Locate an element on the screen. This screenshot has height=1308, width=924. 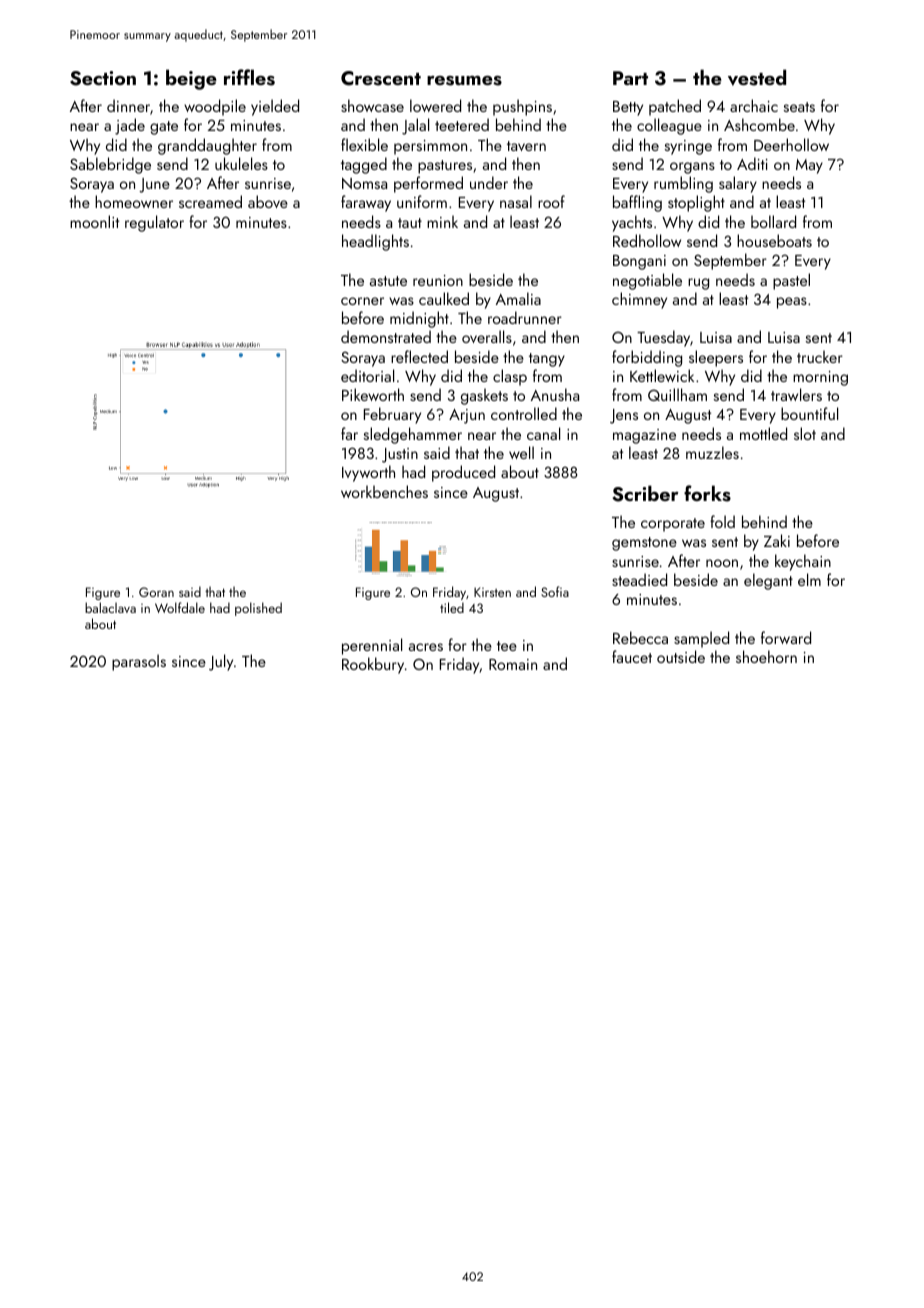
nasal is located at coordinates (516, 201).
